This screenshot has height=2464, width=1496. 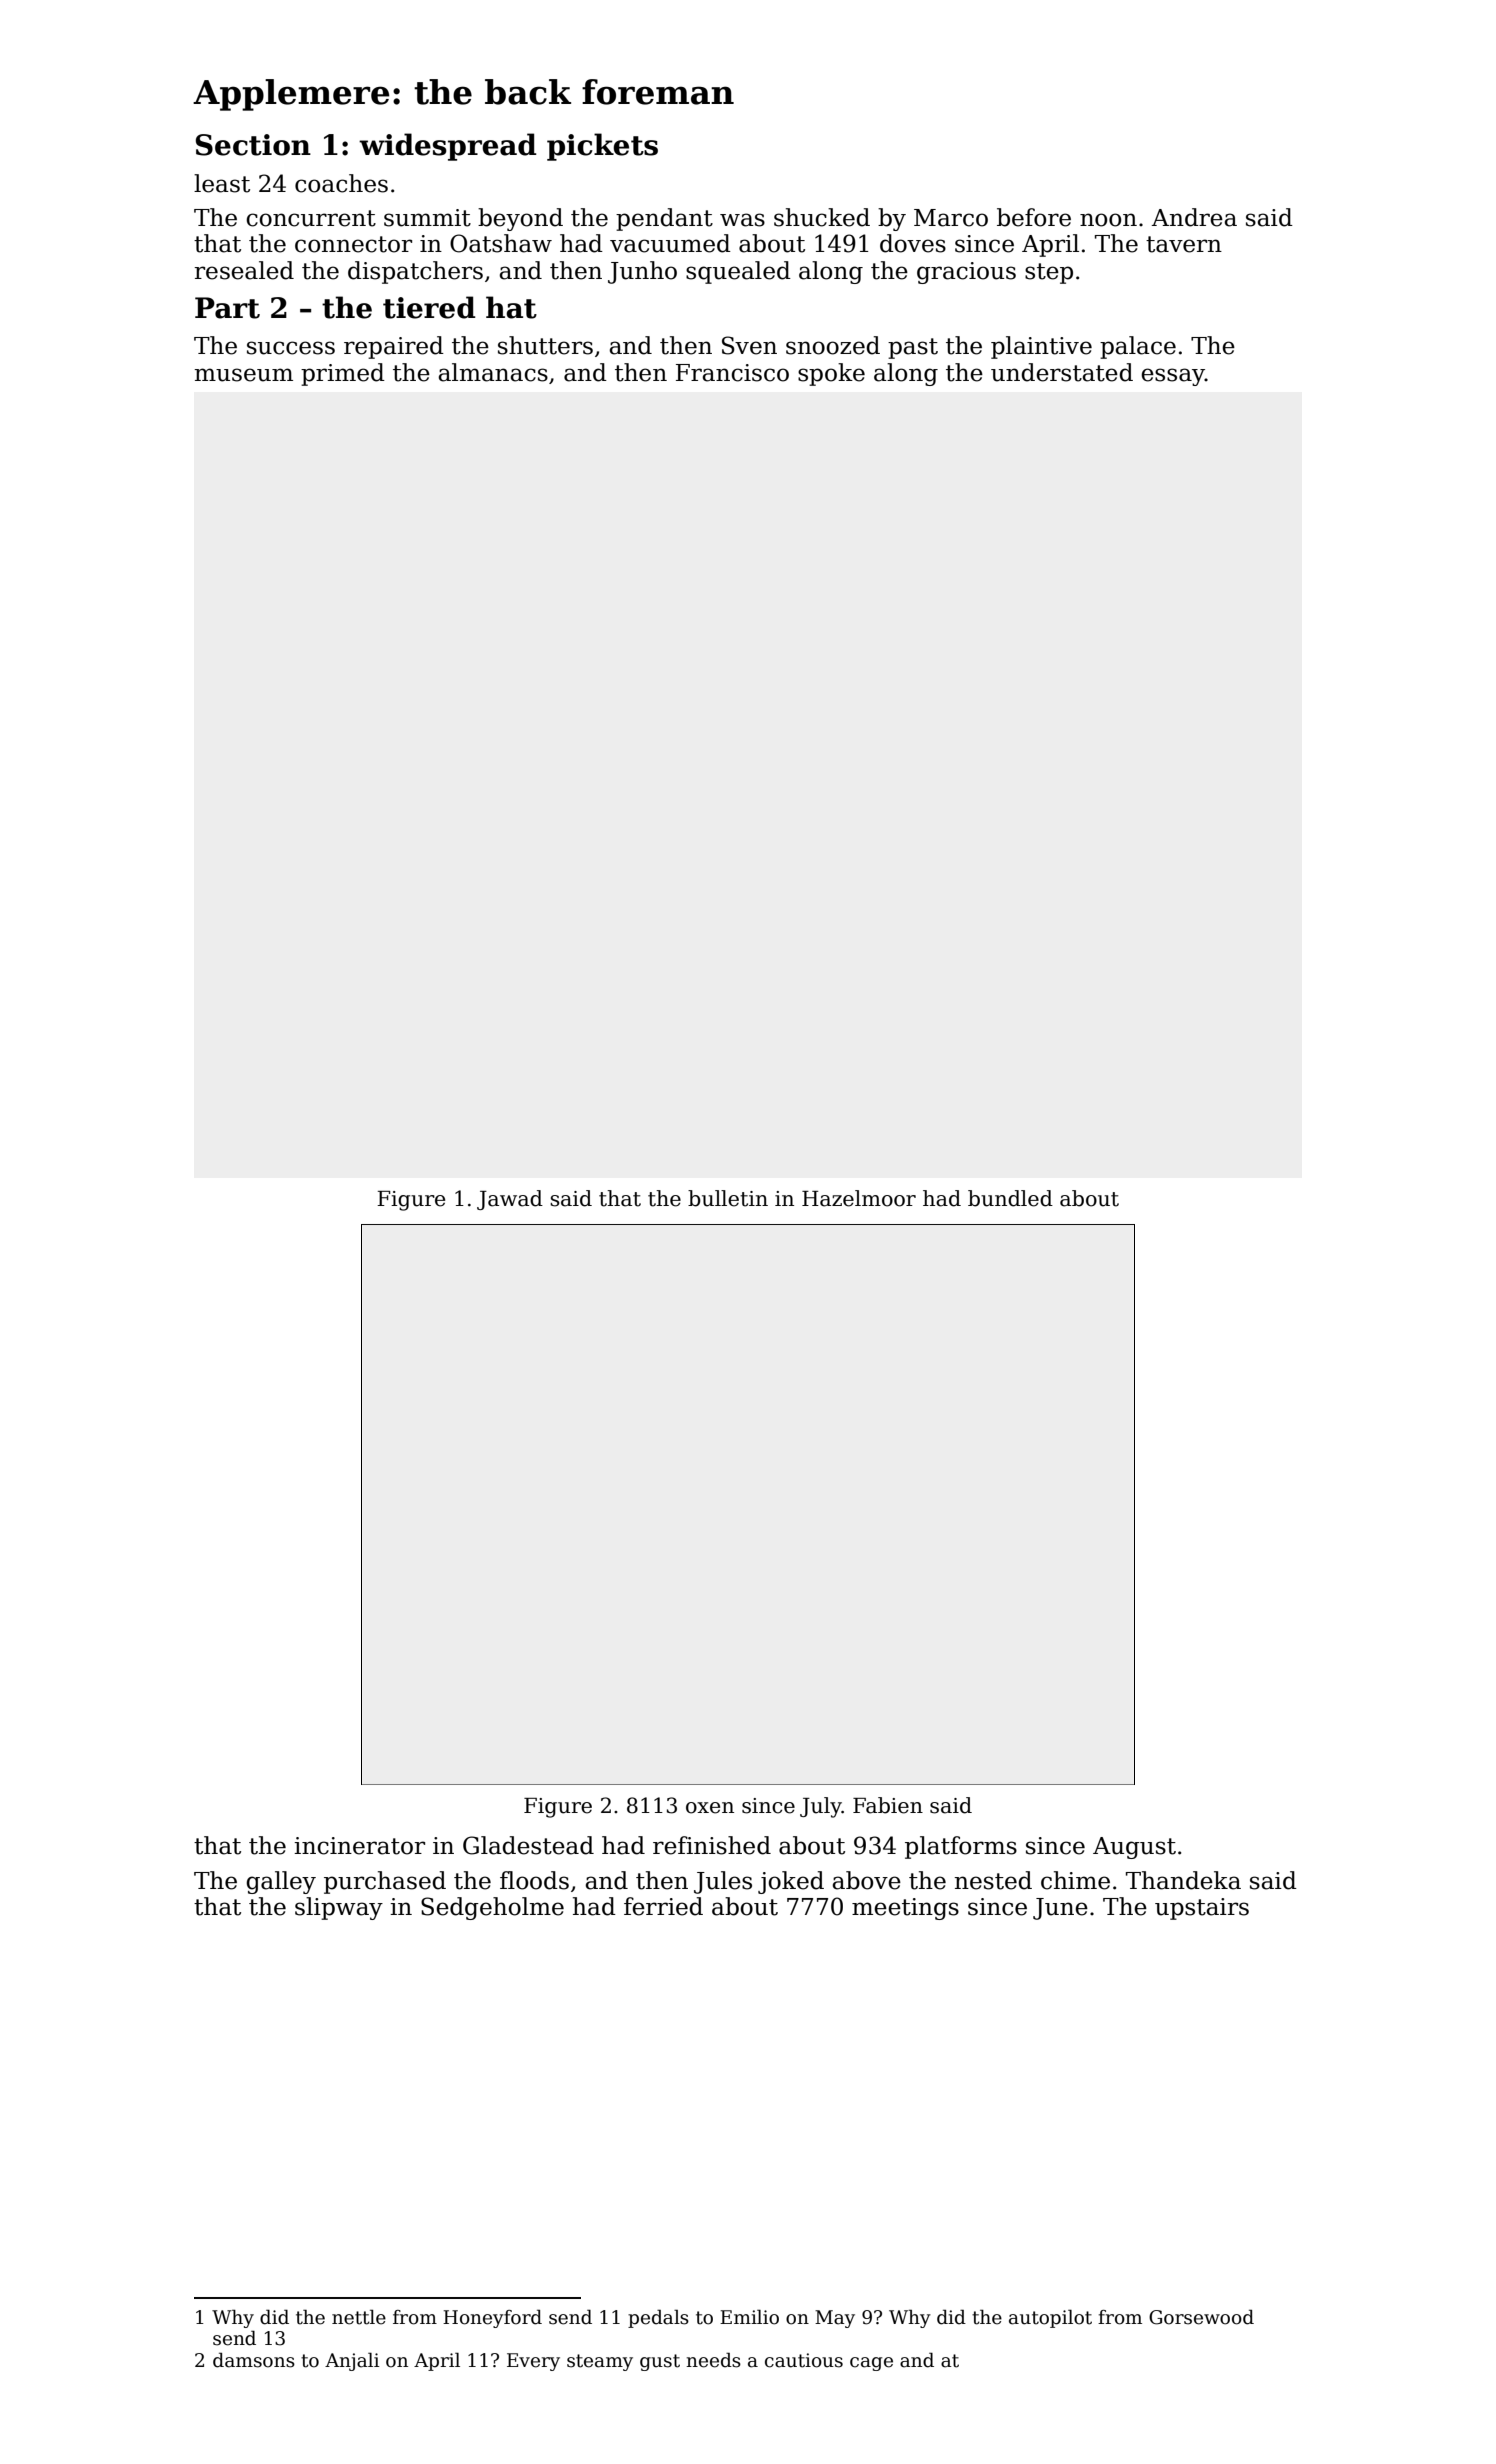 I want to click on Honeyford, so click(x=492, y=2318).
